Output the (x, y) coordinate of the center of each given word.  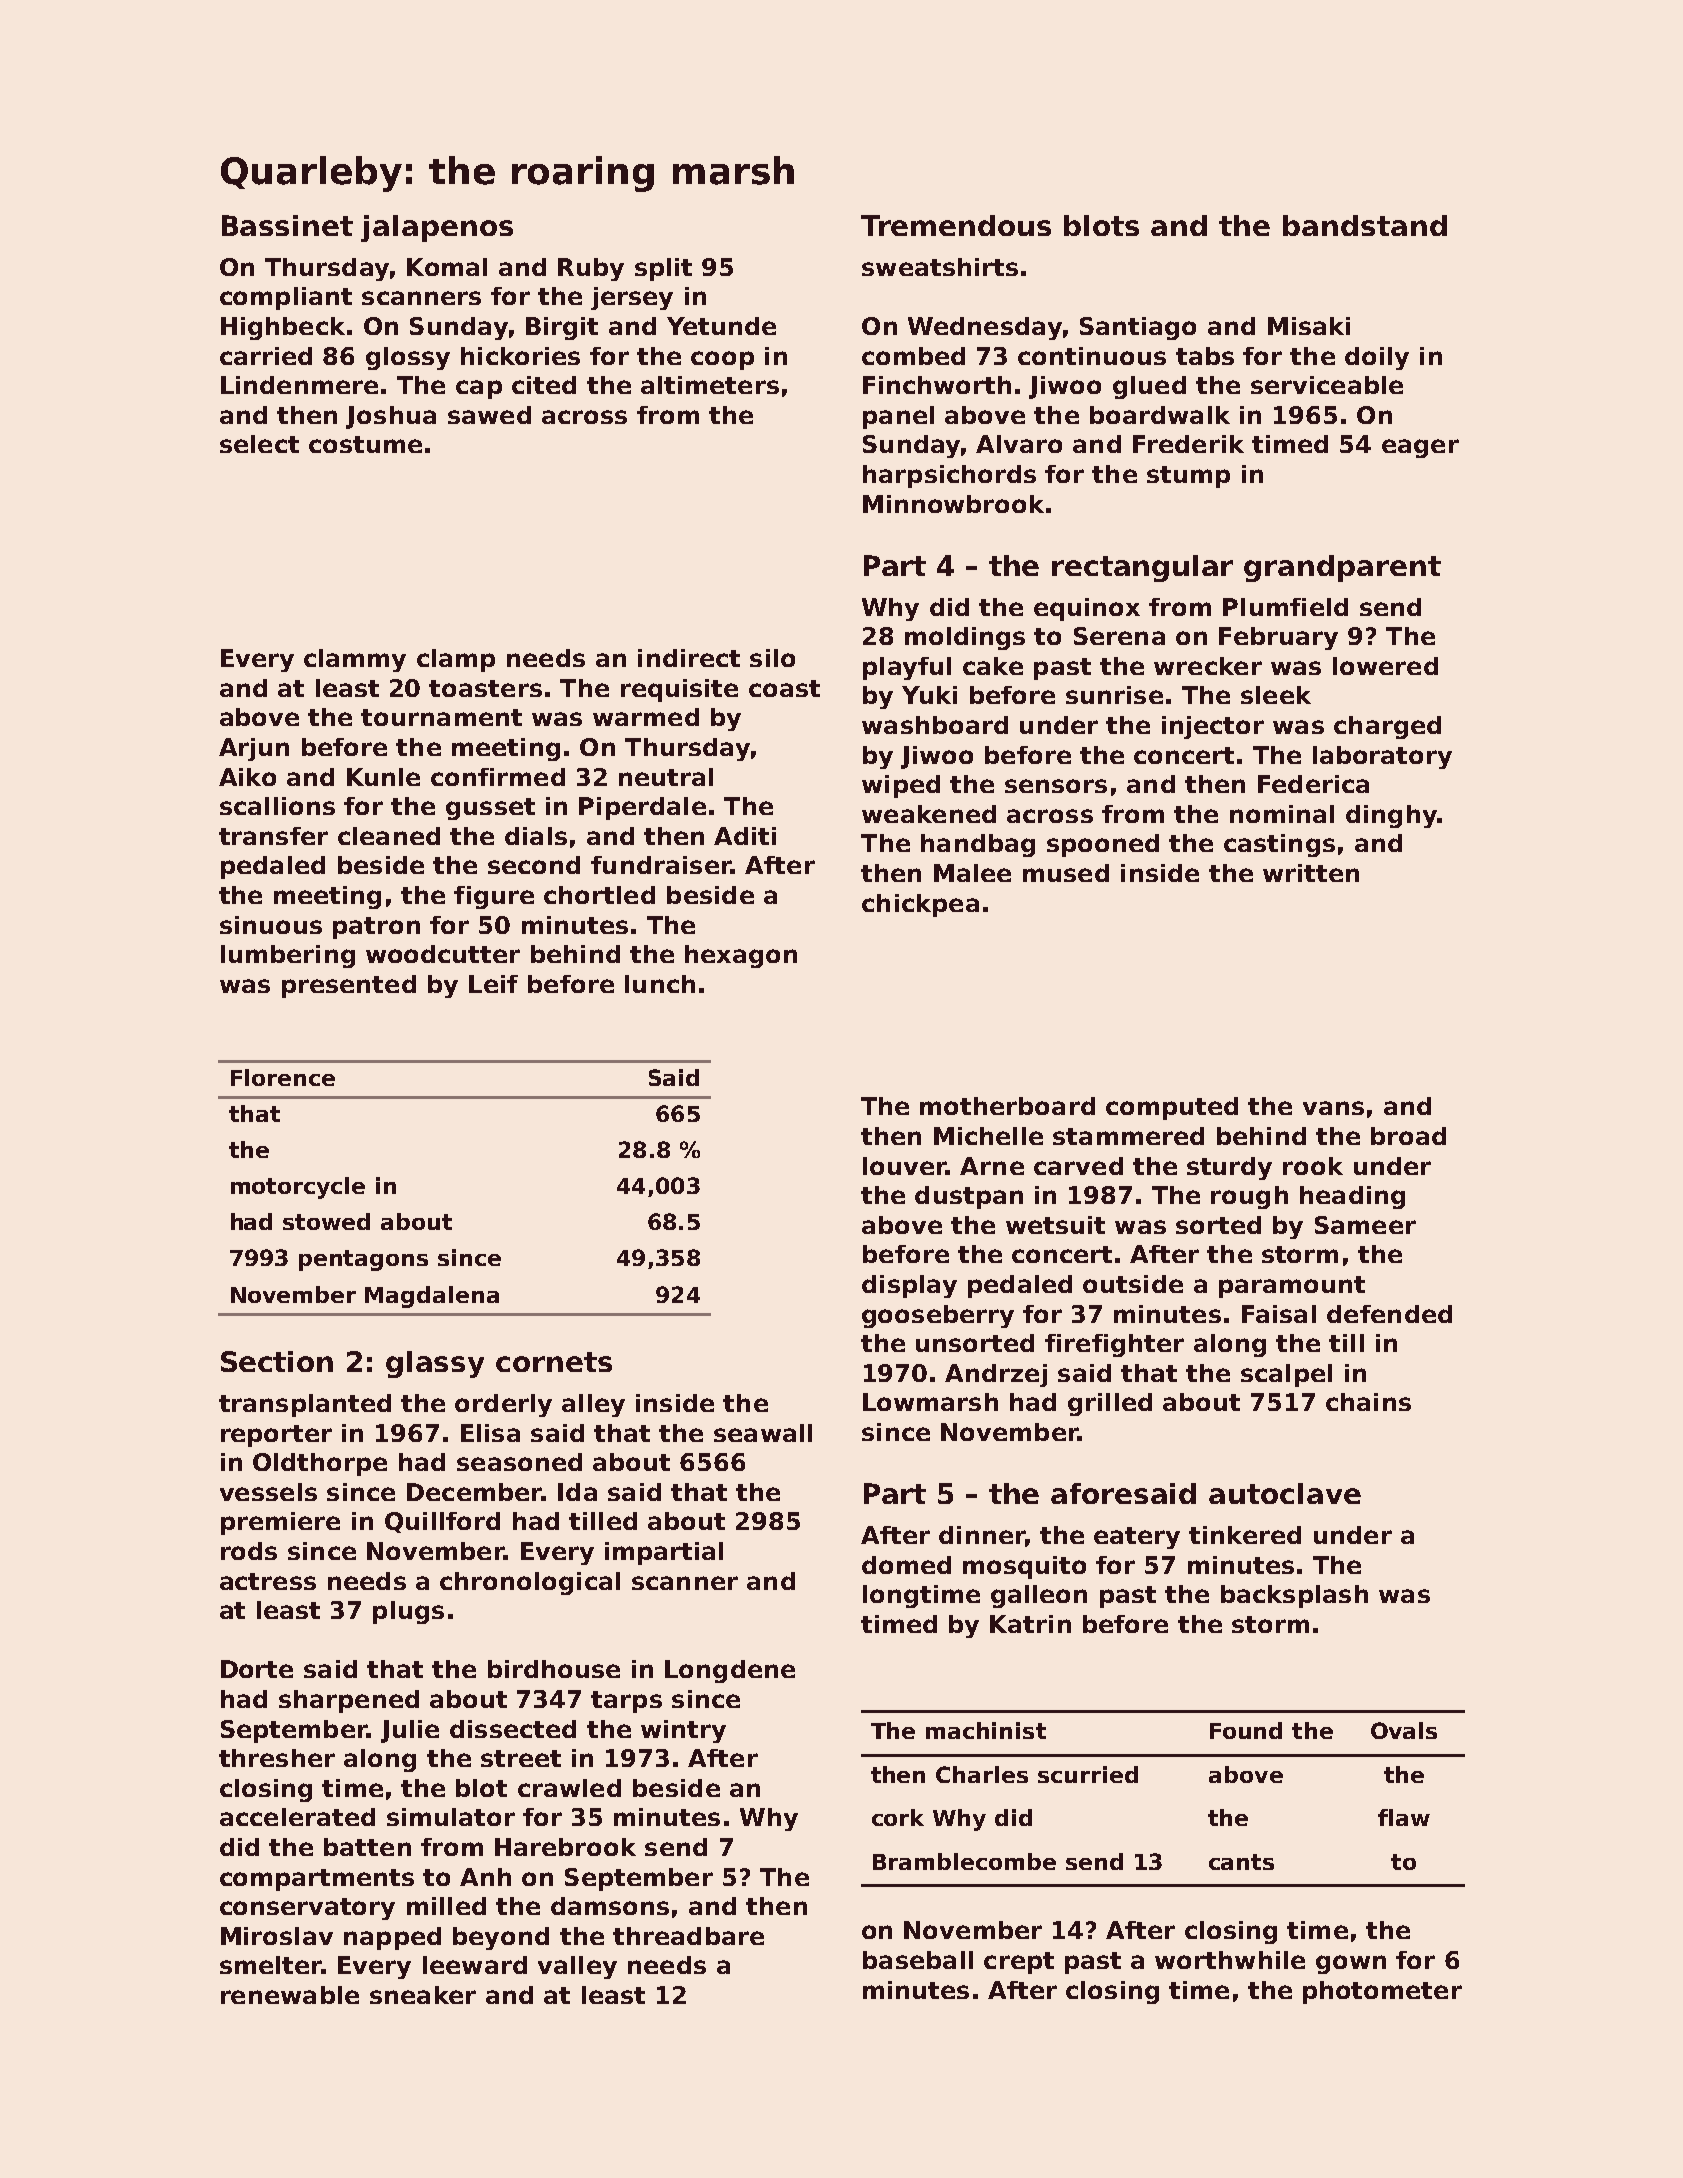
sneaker (423, 1995)
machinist (986, 1730)
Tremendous (956, 225)
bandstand (1365, 225)
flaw (1404, 1817)
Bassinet (287, 225)
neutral (666, 777)
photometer (1382, 1992)
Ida (577, 1492)
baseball (918, 1960)
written (1311, 873)
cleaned (389, 836)
